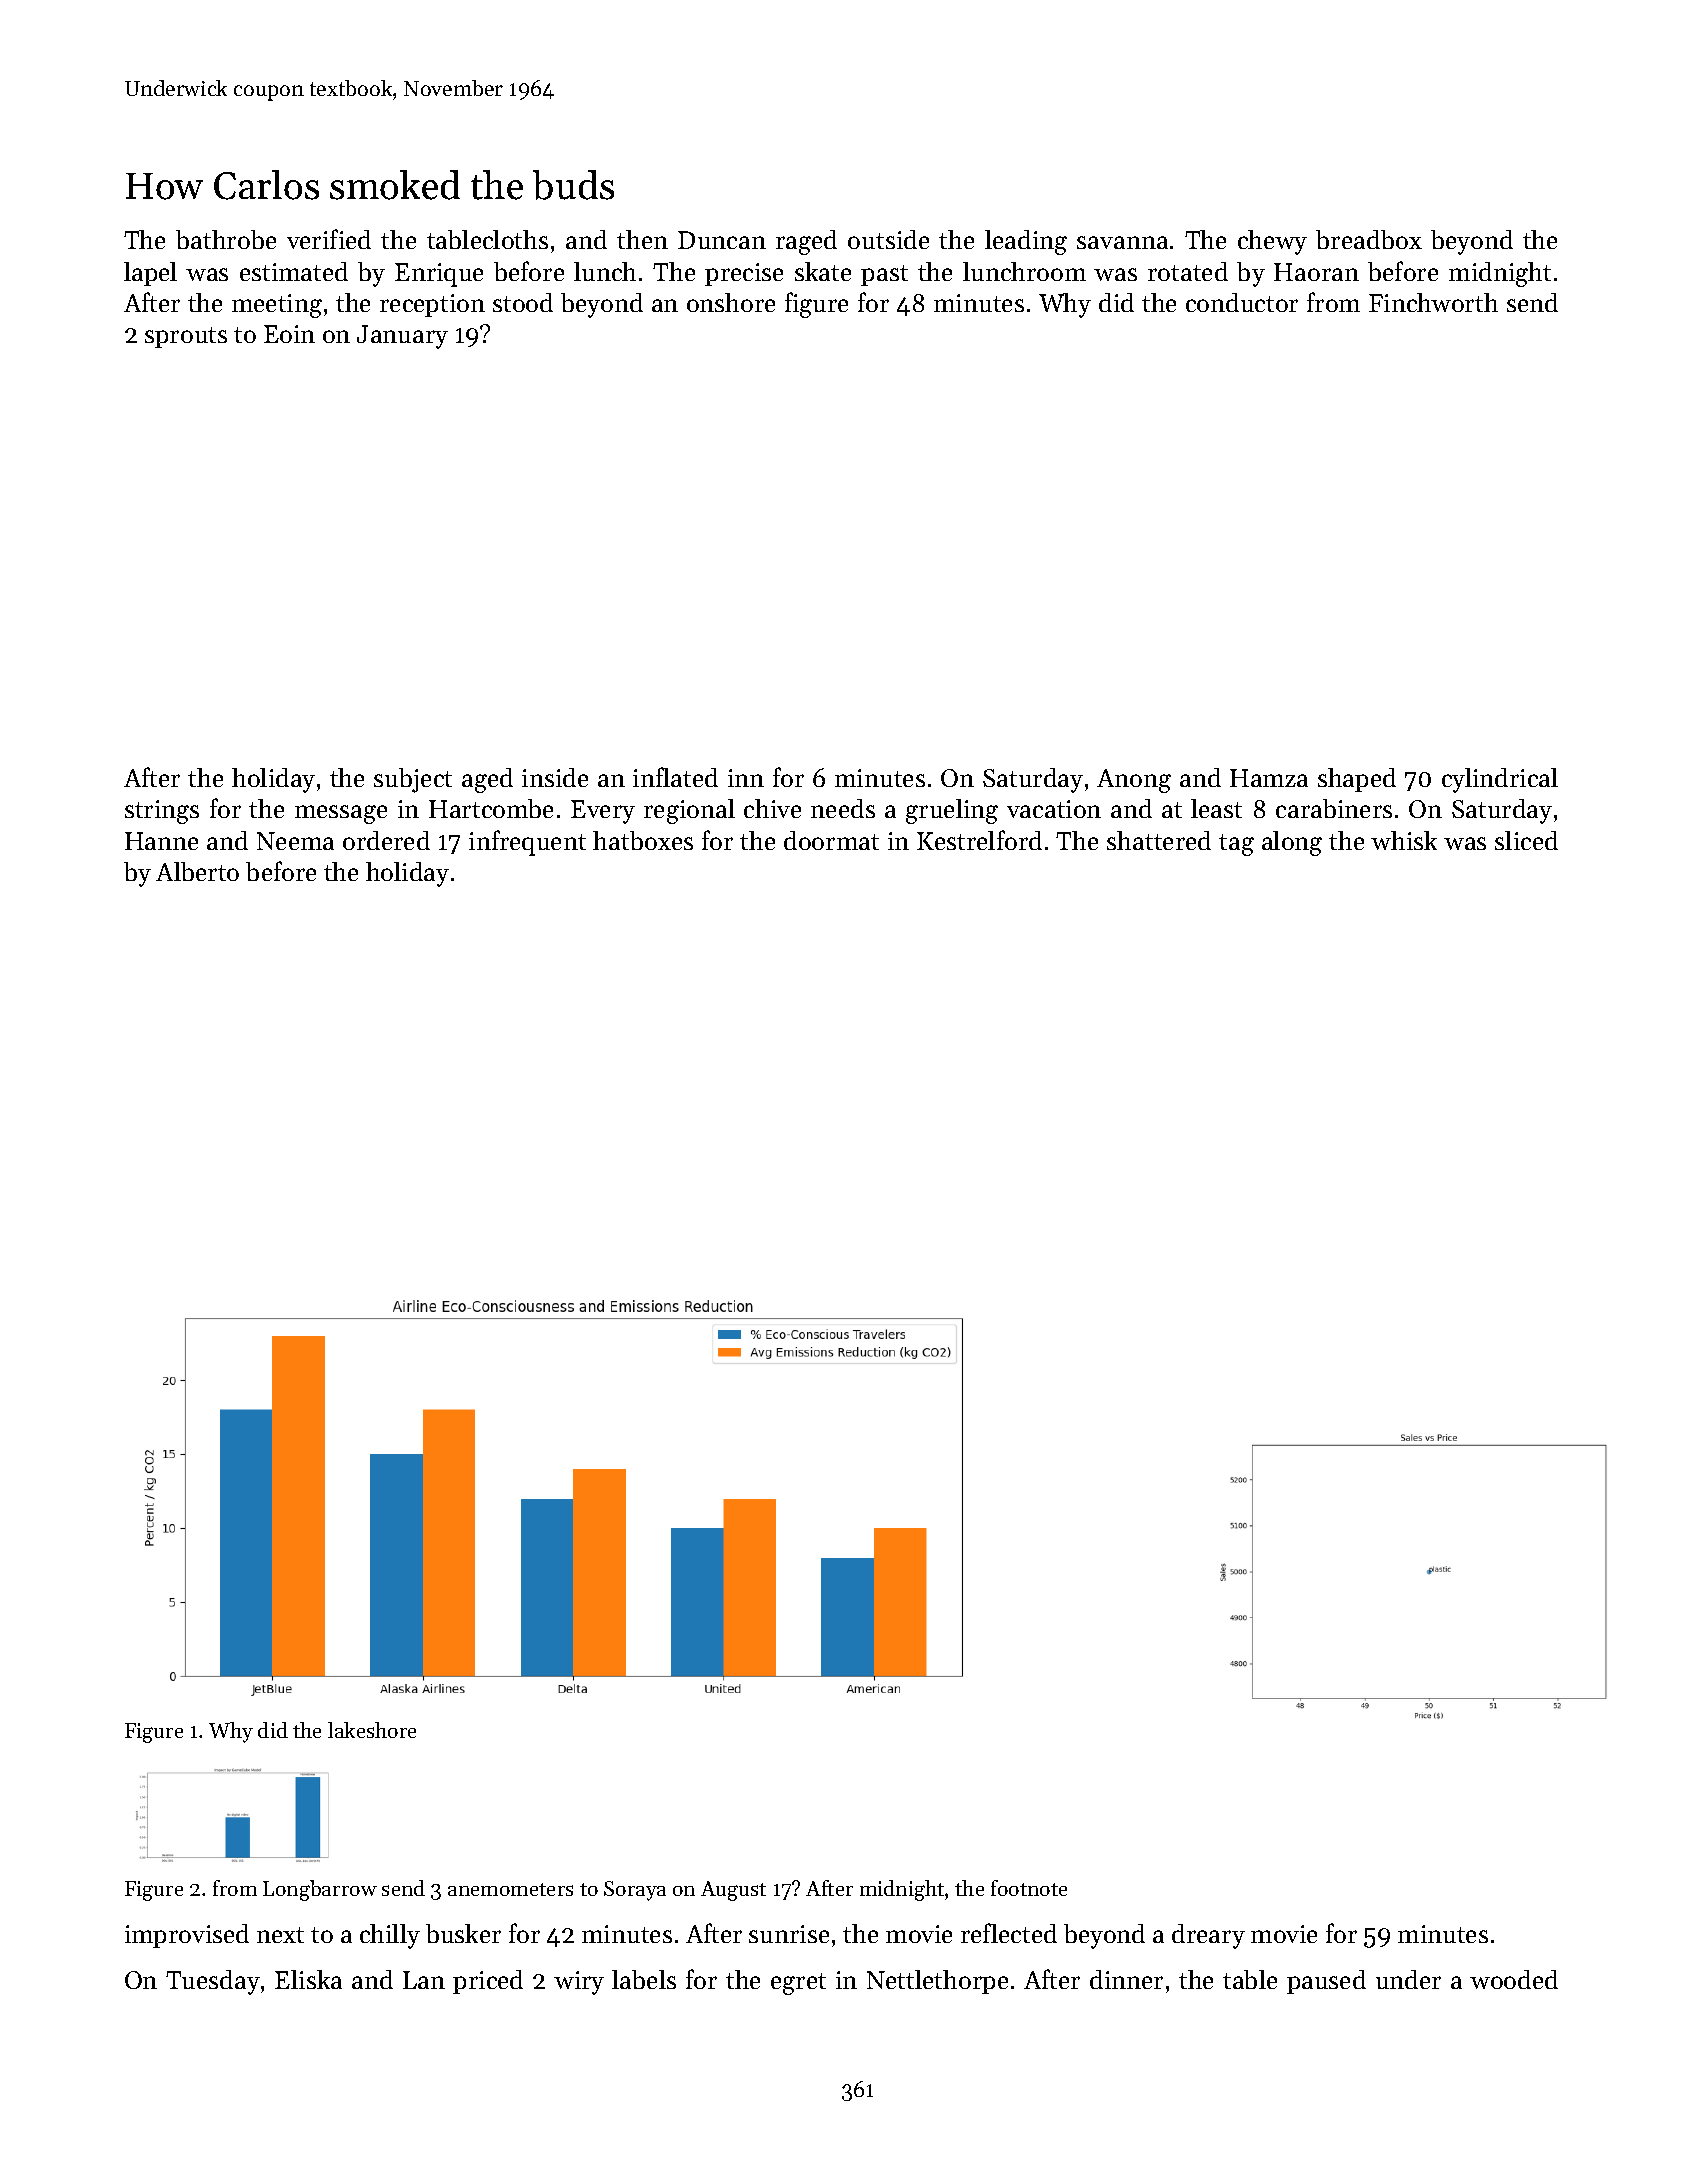  What do you see at coordinates (1500, 780) in the screenshot?
I see `cylindrical` at bounding box center [1500, 780].
